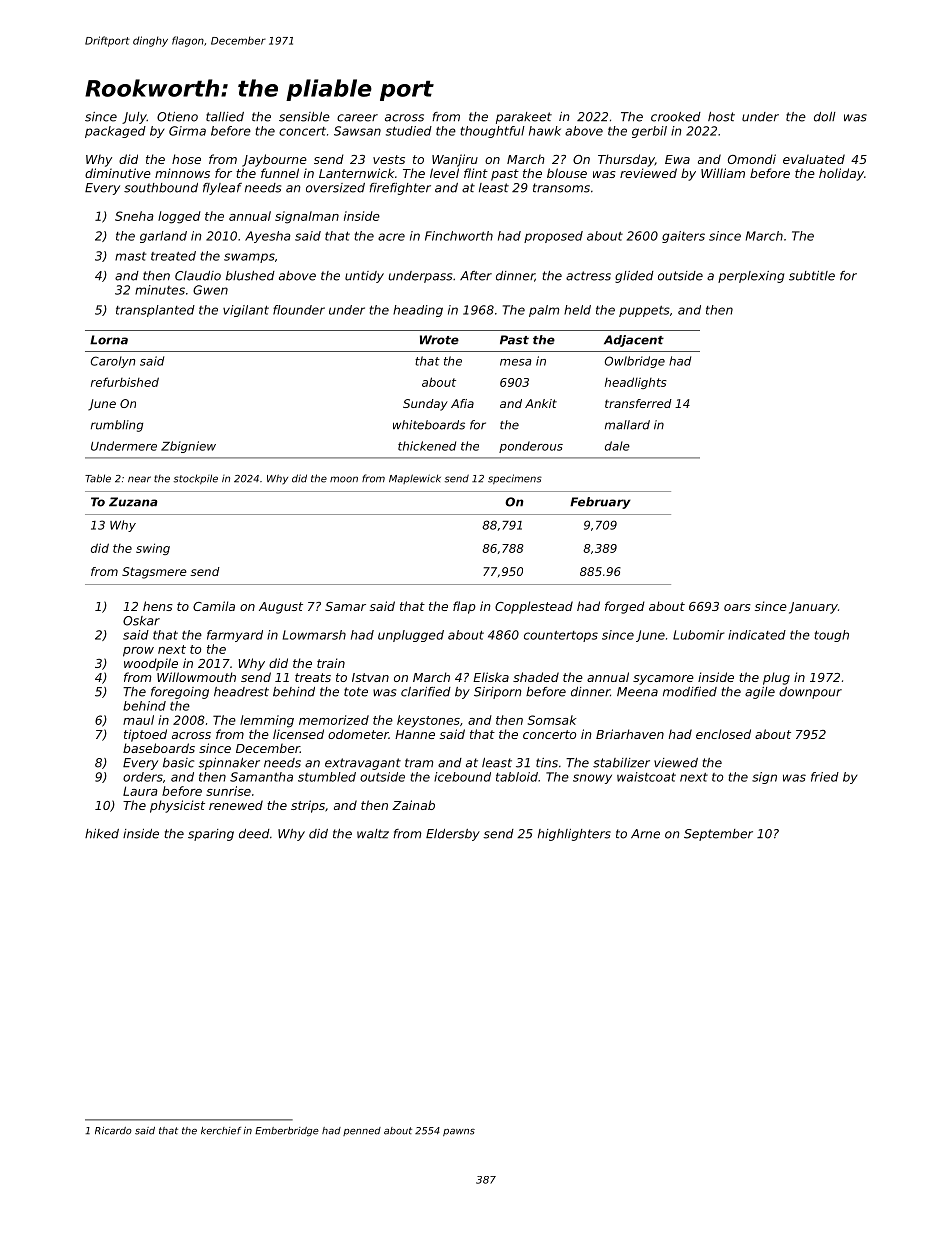  Describe the element at coordinates (459, 1132) in the document. I see `pawns` at that location.
